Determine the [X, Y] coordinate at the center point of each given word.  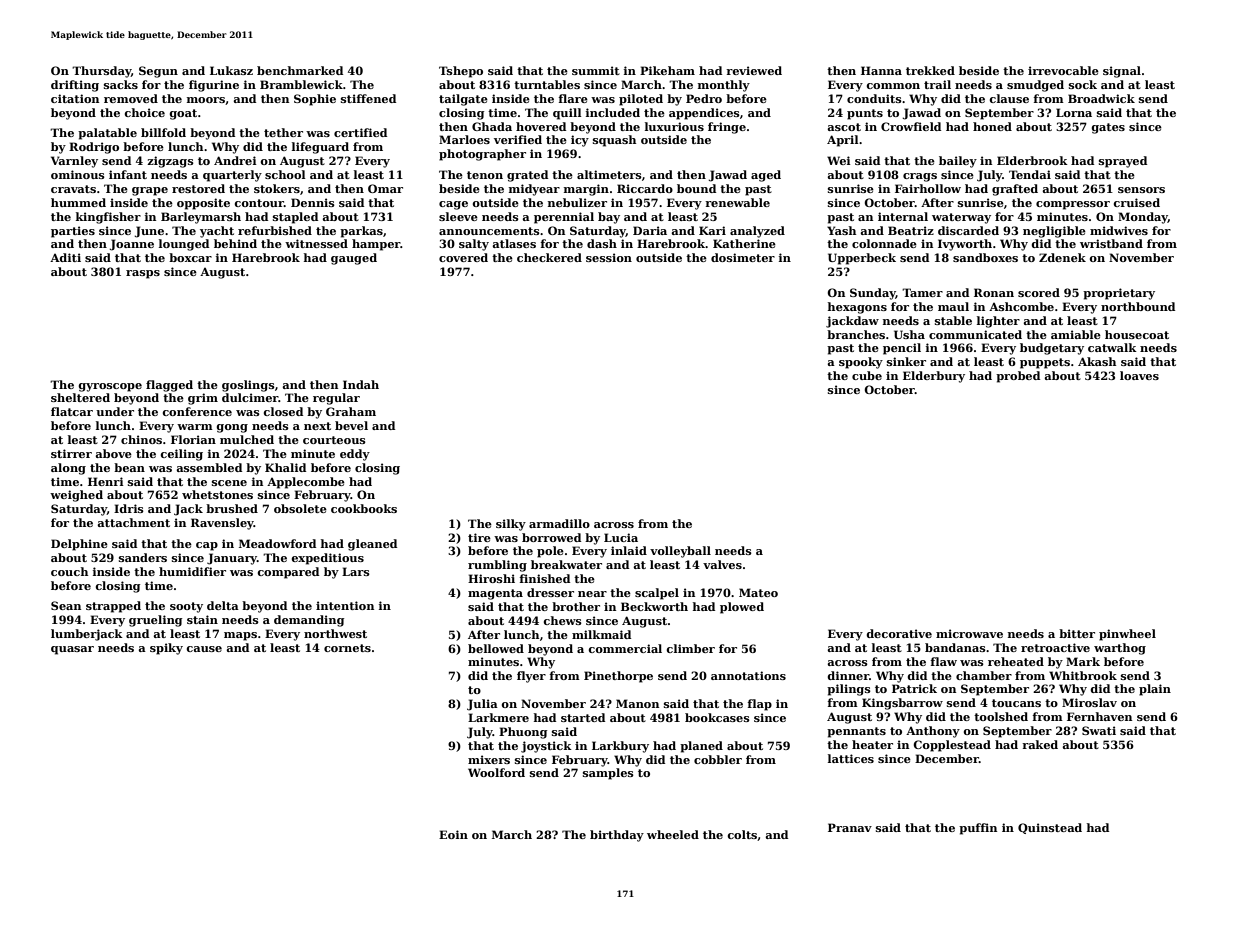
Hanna [881, 70]
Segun [158, 72]
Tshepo [461, 72]
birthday [617, 836]
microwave [969, 633]
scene [229, 483]
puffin [978, 829]
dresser [550, 592]
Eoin [453, 834]
